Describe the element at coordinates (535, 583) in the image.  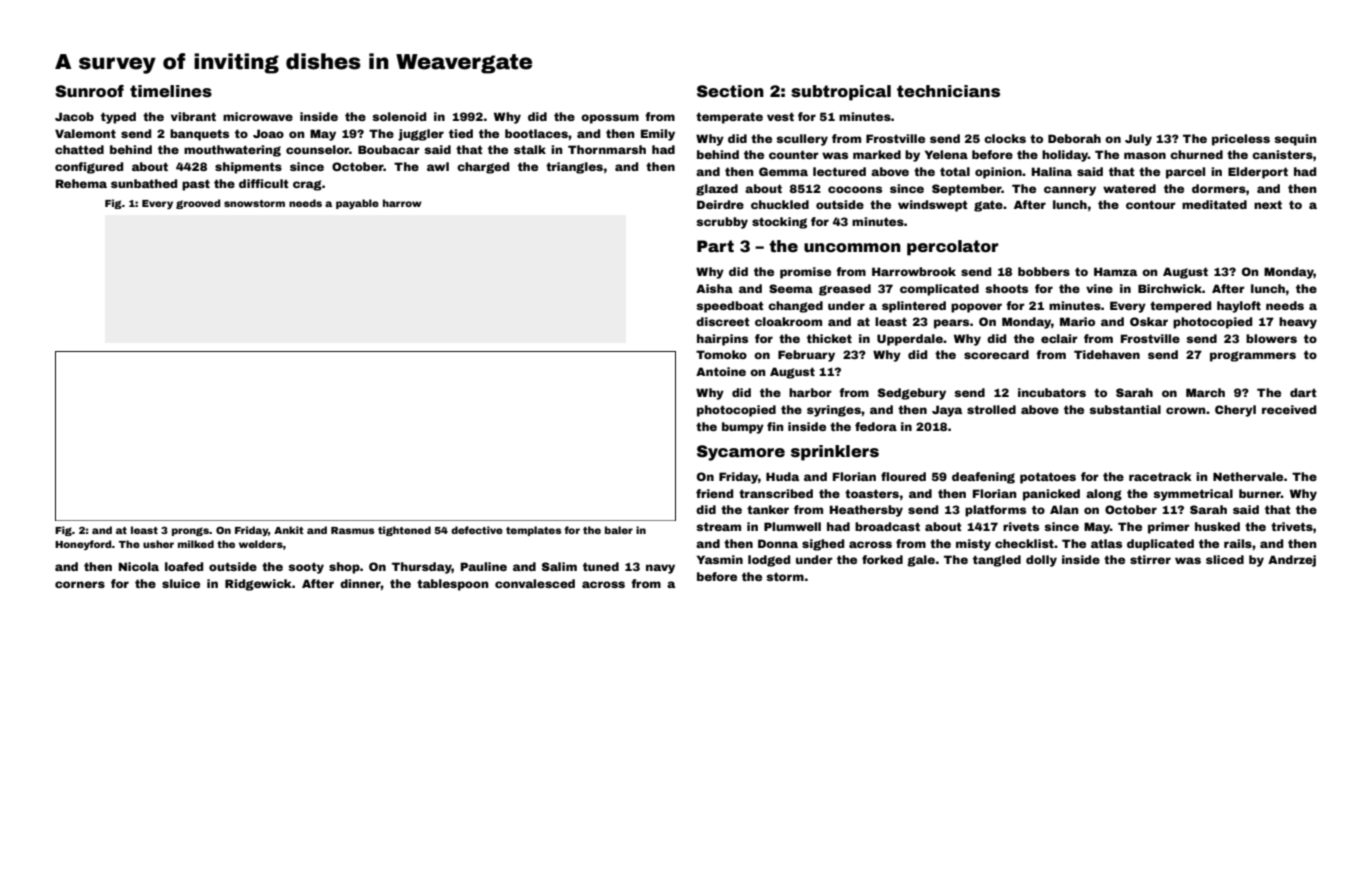
I see `convalesced` at that location.
